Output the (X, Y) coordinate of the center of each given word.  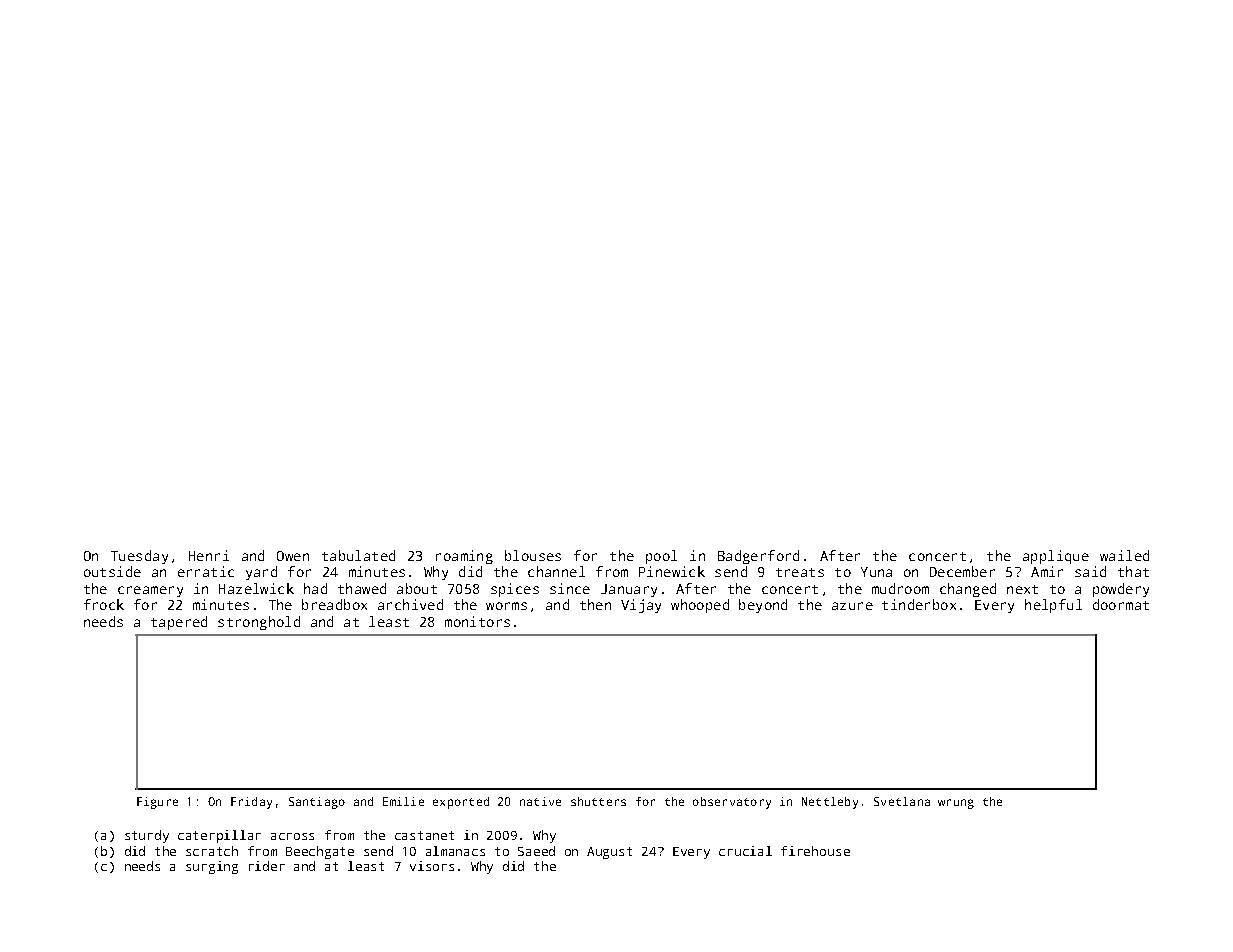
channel (556, 571)
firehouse (815, 851)
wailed (1124, 555)
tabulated (358, 555)
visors (432, 866)
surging (212, 867)
